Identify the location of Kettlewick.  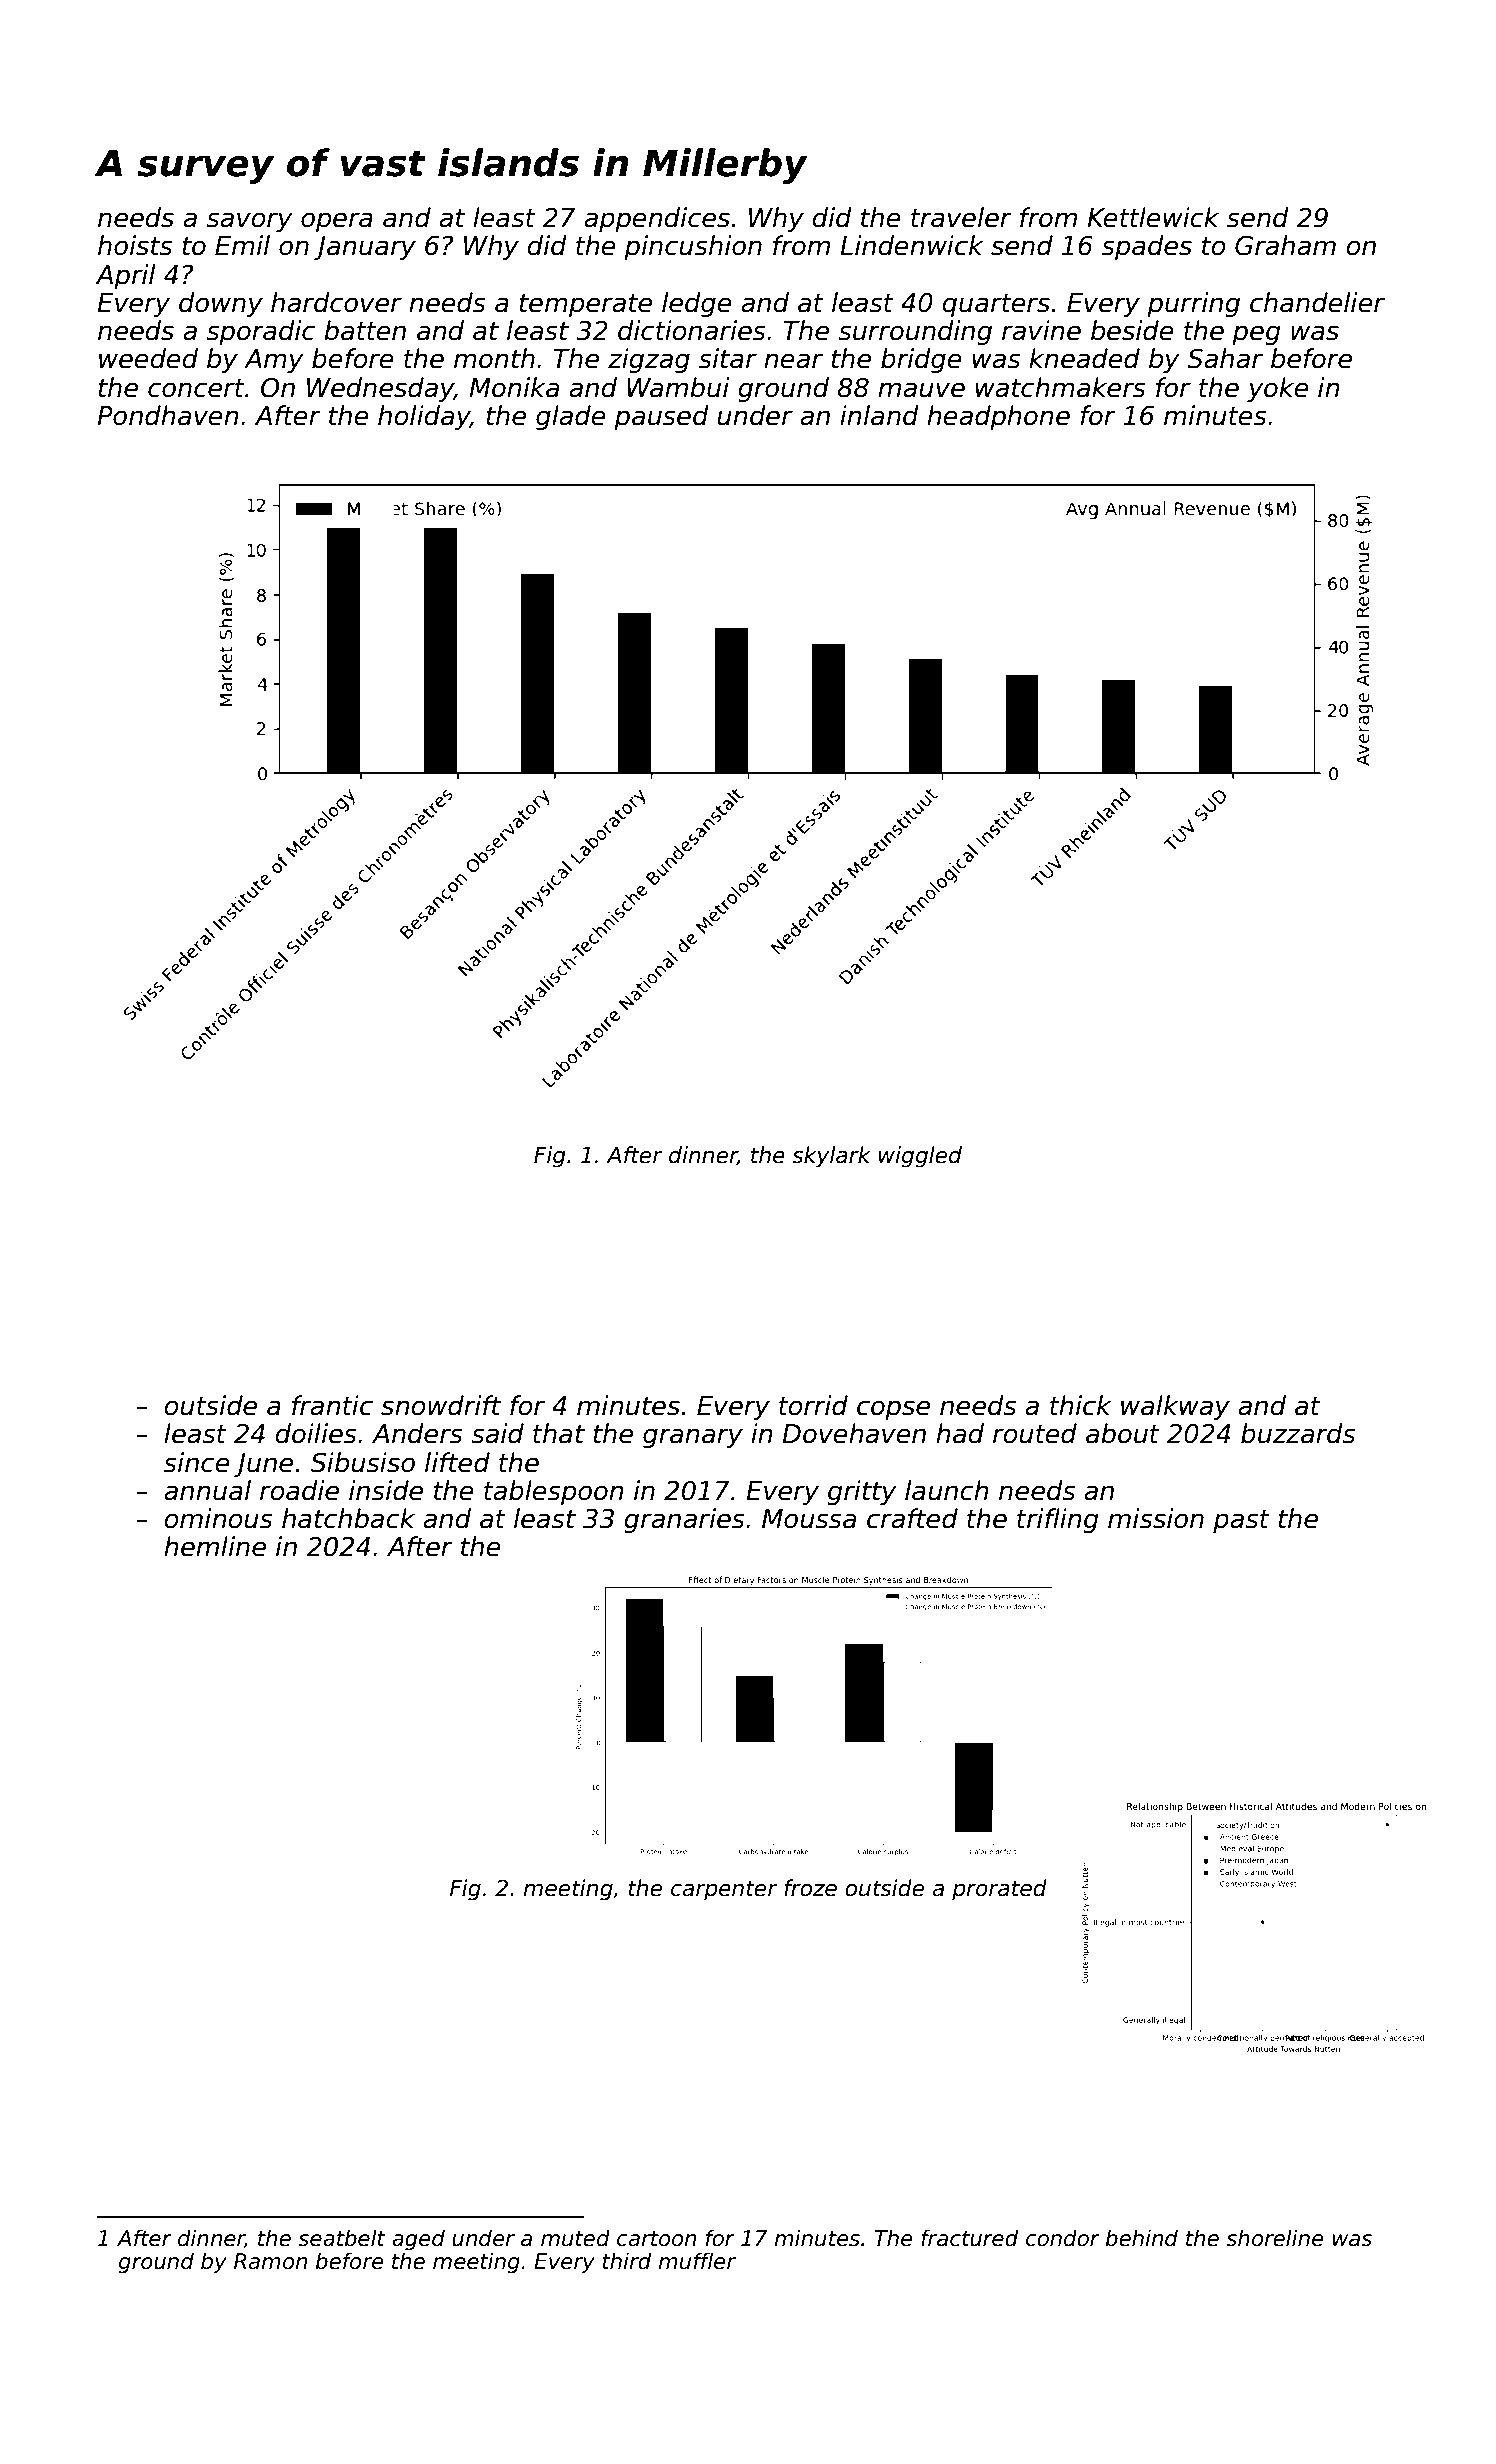
(1153, 217).
